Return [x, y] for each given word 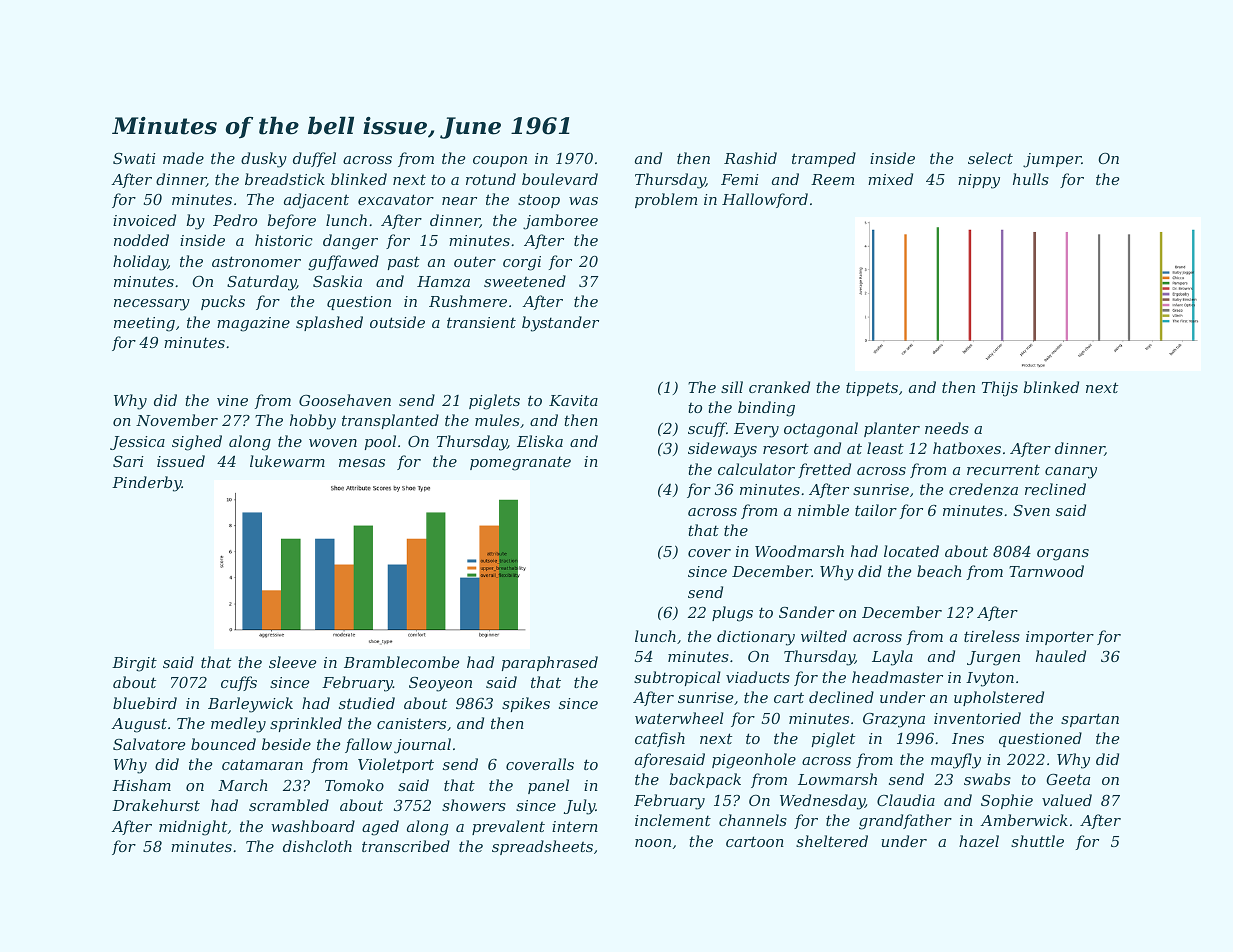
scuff [707, 429]
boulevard [560, 179]
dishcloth [317, 846]
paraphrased [550, 663]
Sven [1031, 510]
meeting [144, 324]
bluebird [145, 703]
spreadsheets [542, 847]
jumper [1052, 160]
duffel [314, 159]
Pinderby [147, 484]
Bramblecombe [401, 662]
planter [892, 429]
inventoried [977, 718]
